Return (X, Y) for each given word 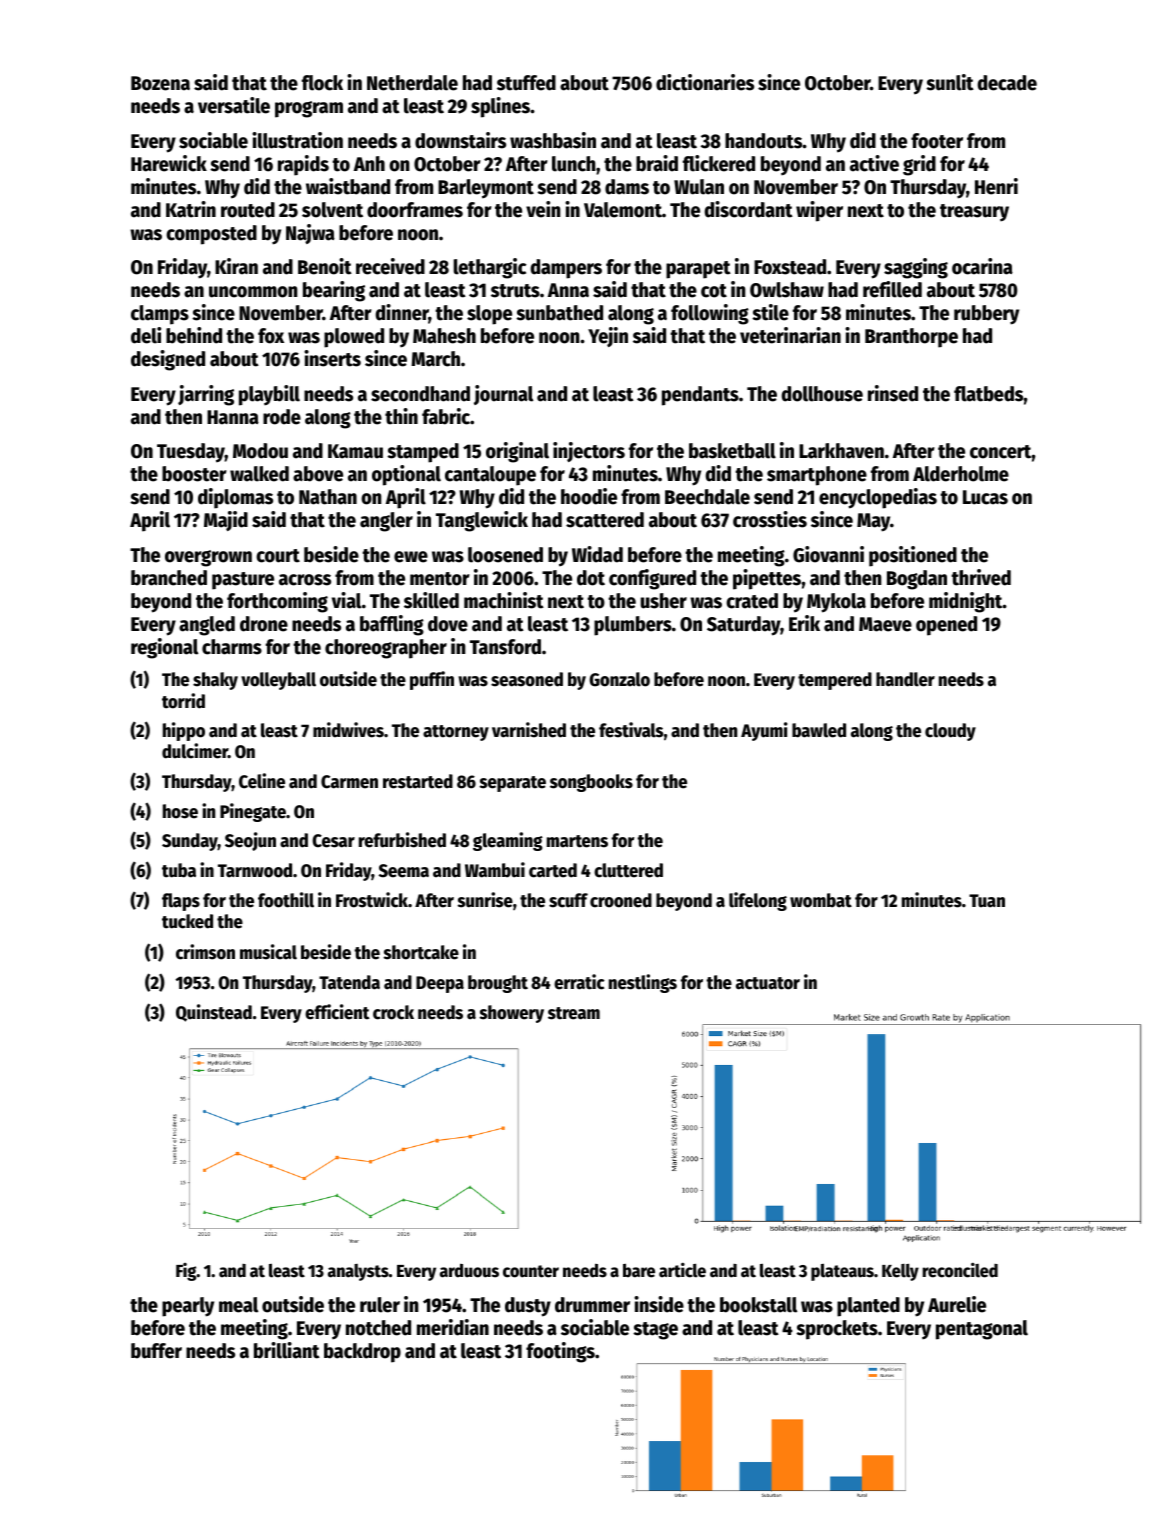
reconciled (960, 1270)
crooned (621, 900)
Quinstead (214, 1013)
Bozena (160, 83)
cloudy (950, 732)
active (874, 163)
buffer (156, 1351)
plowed (354, 338)
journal (503, 395)
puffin (432, 680)
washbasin (553, 140)
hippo (184, 731)
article (682, 1270)
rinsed (893, 393)
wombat (821, 900)
